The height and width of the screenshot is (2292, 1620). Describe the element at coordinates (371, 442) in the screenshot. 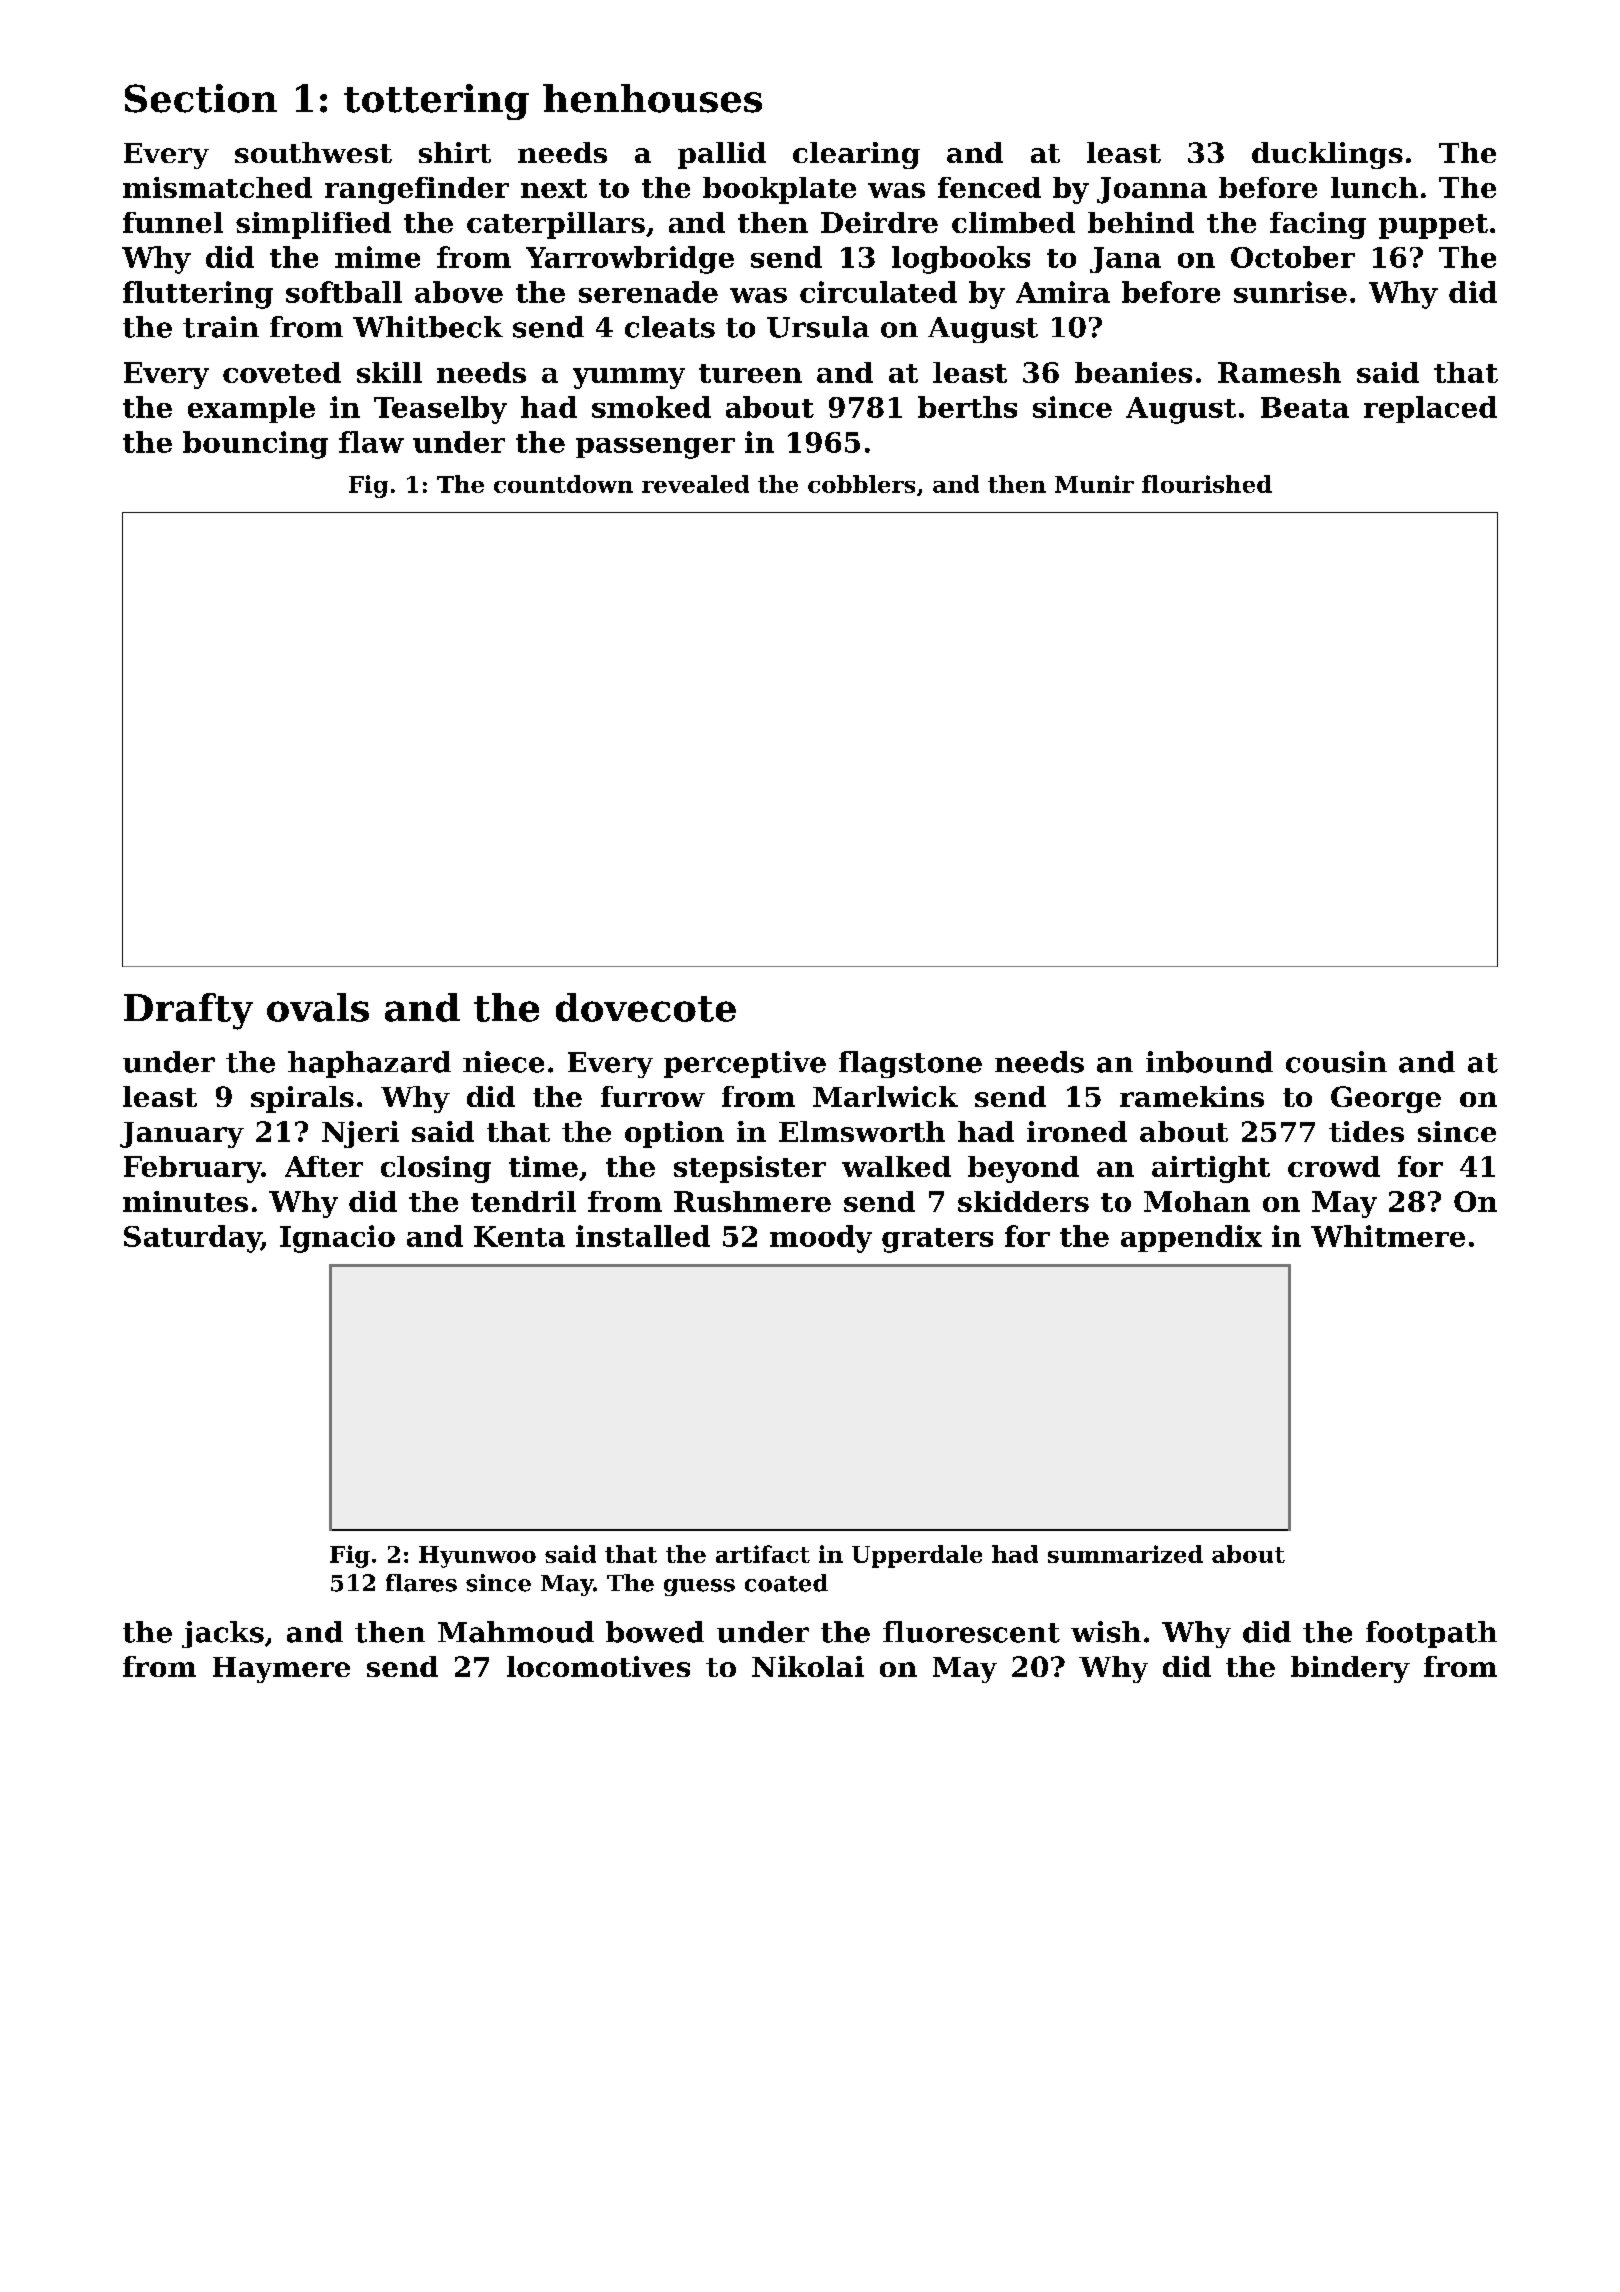

I see `flaw` at that location.
